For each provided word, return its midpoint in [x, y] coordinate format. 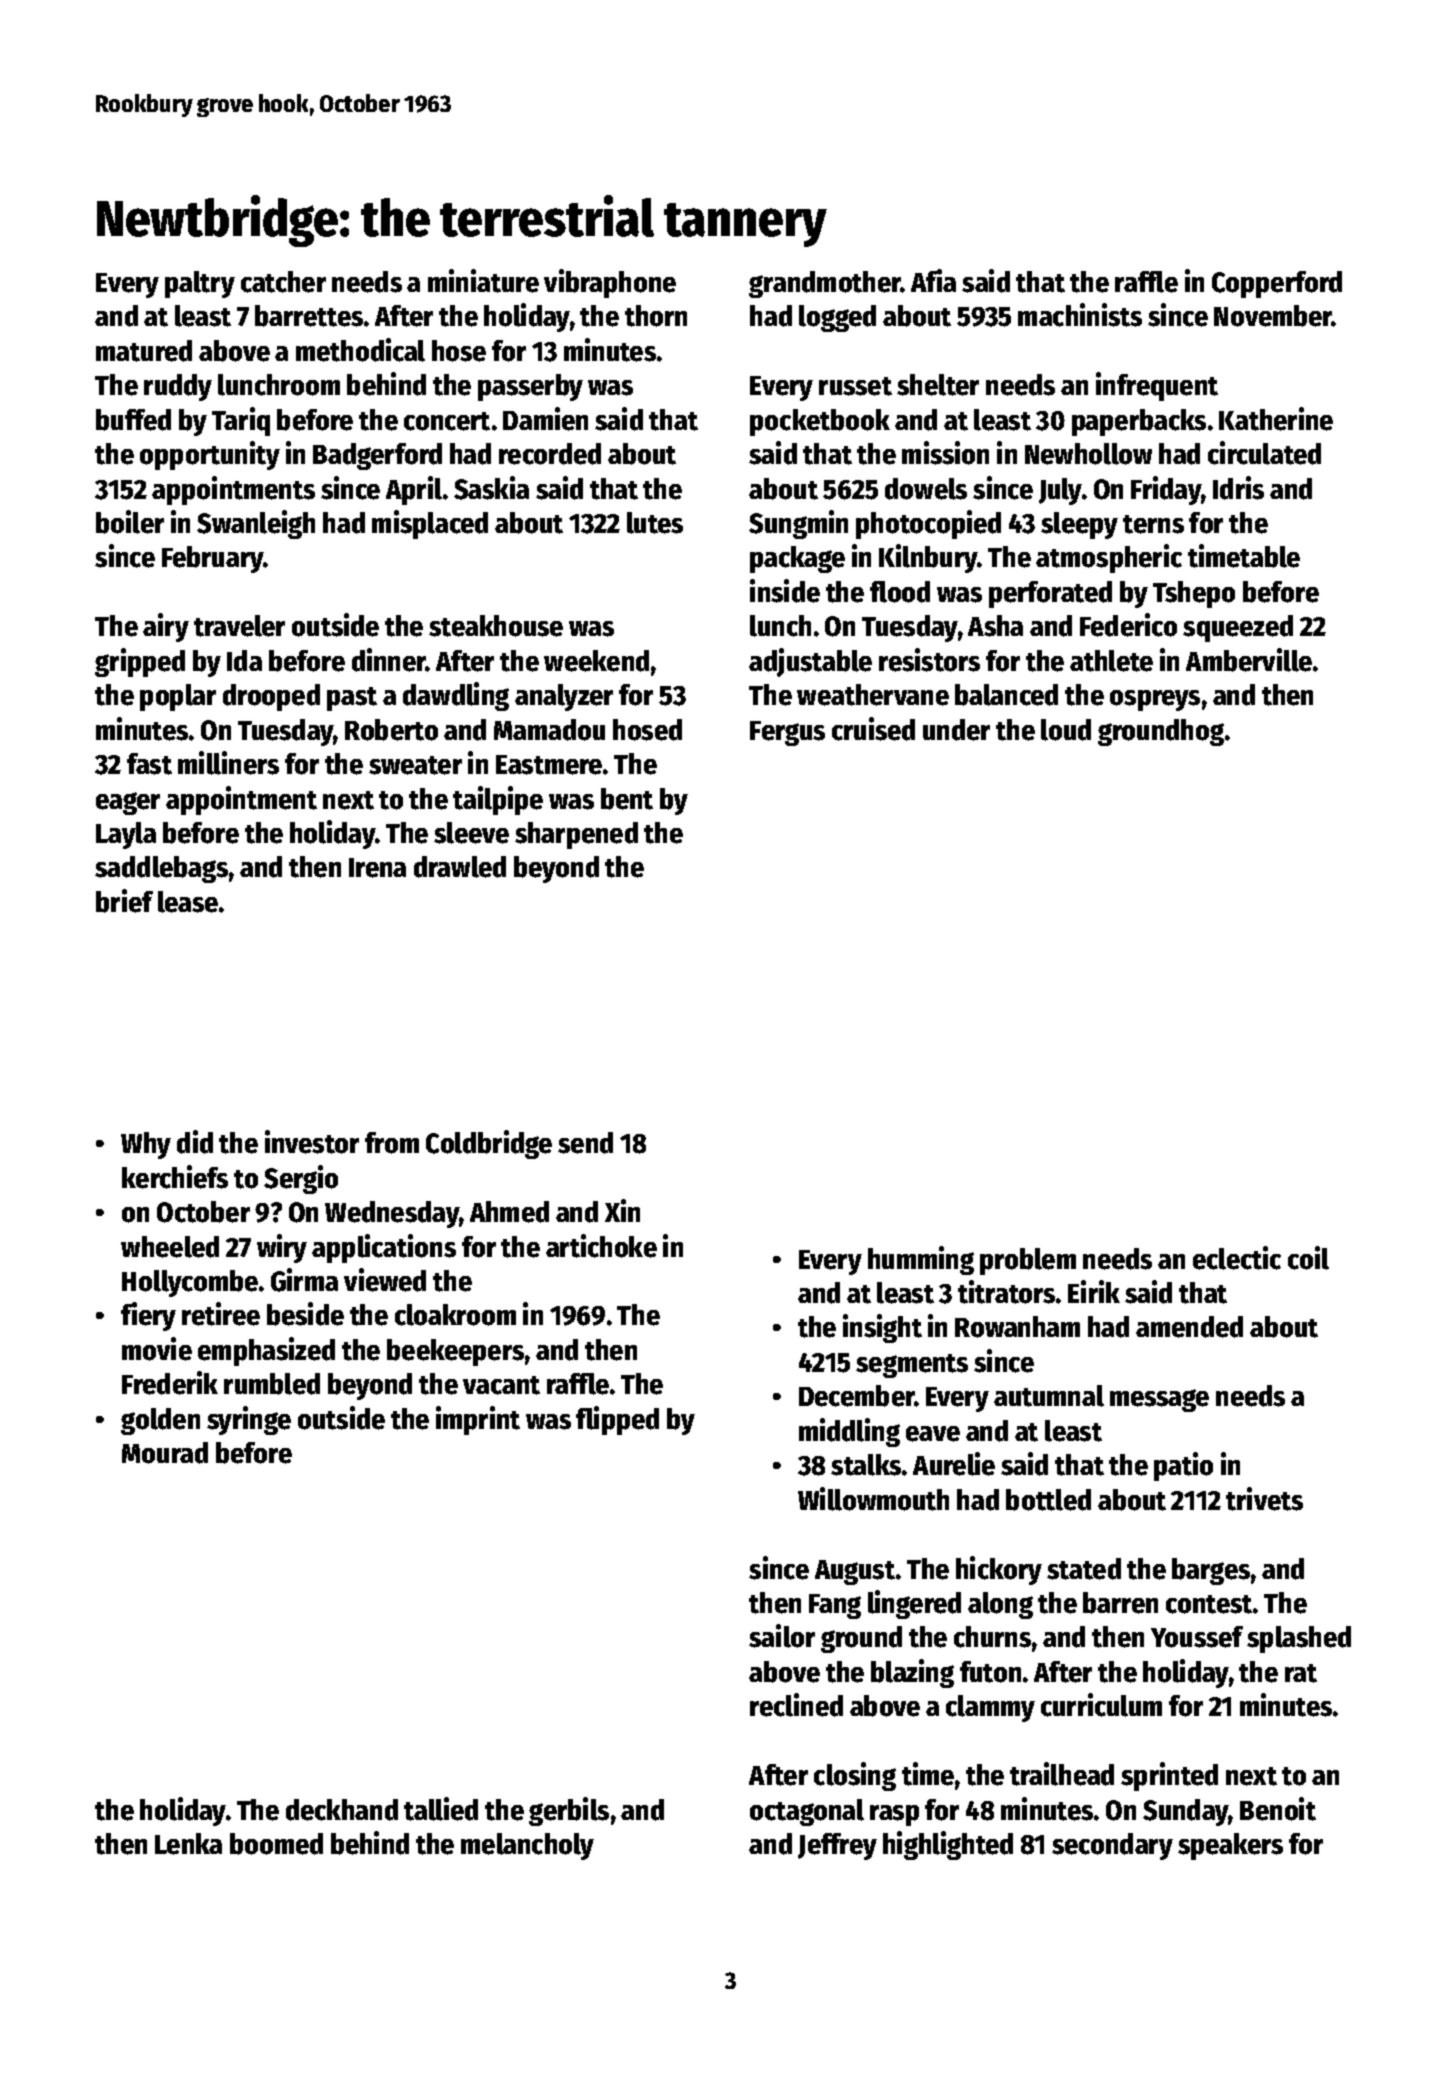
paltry [200, 284]
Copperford [1277, 284]
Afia [933, 280]
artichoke [601, 1246]
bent [627, 799]
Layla [126, 835]
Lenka [188, 1844]
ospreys [1155, 700]
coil [1308, 1258]
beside [305, 1314]
